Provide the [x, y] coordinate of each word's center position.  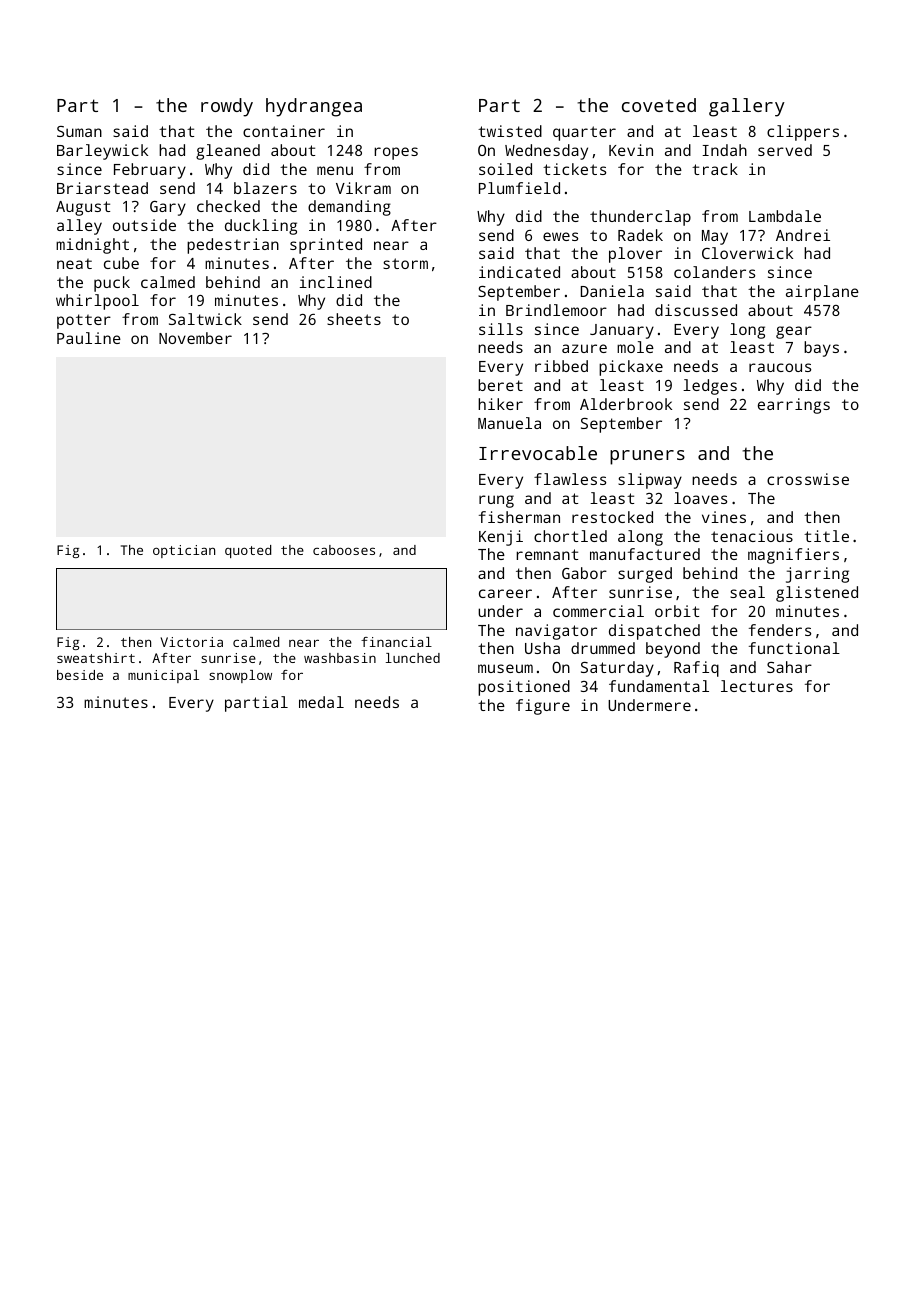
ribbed [561, 366]
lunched [413, 658]
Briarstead [102, 188]
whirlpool [97, 302]
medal [321, 702]
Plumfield [519, 188]
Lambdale [785, 216]
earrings [794, 406]
